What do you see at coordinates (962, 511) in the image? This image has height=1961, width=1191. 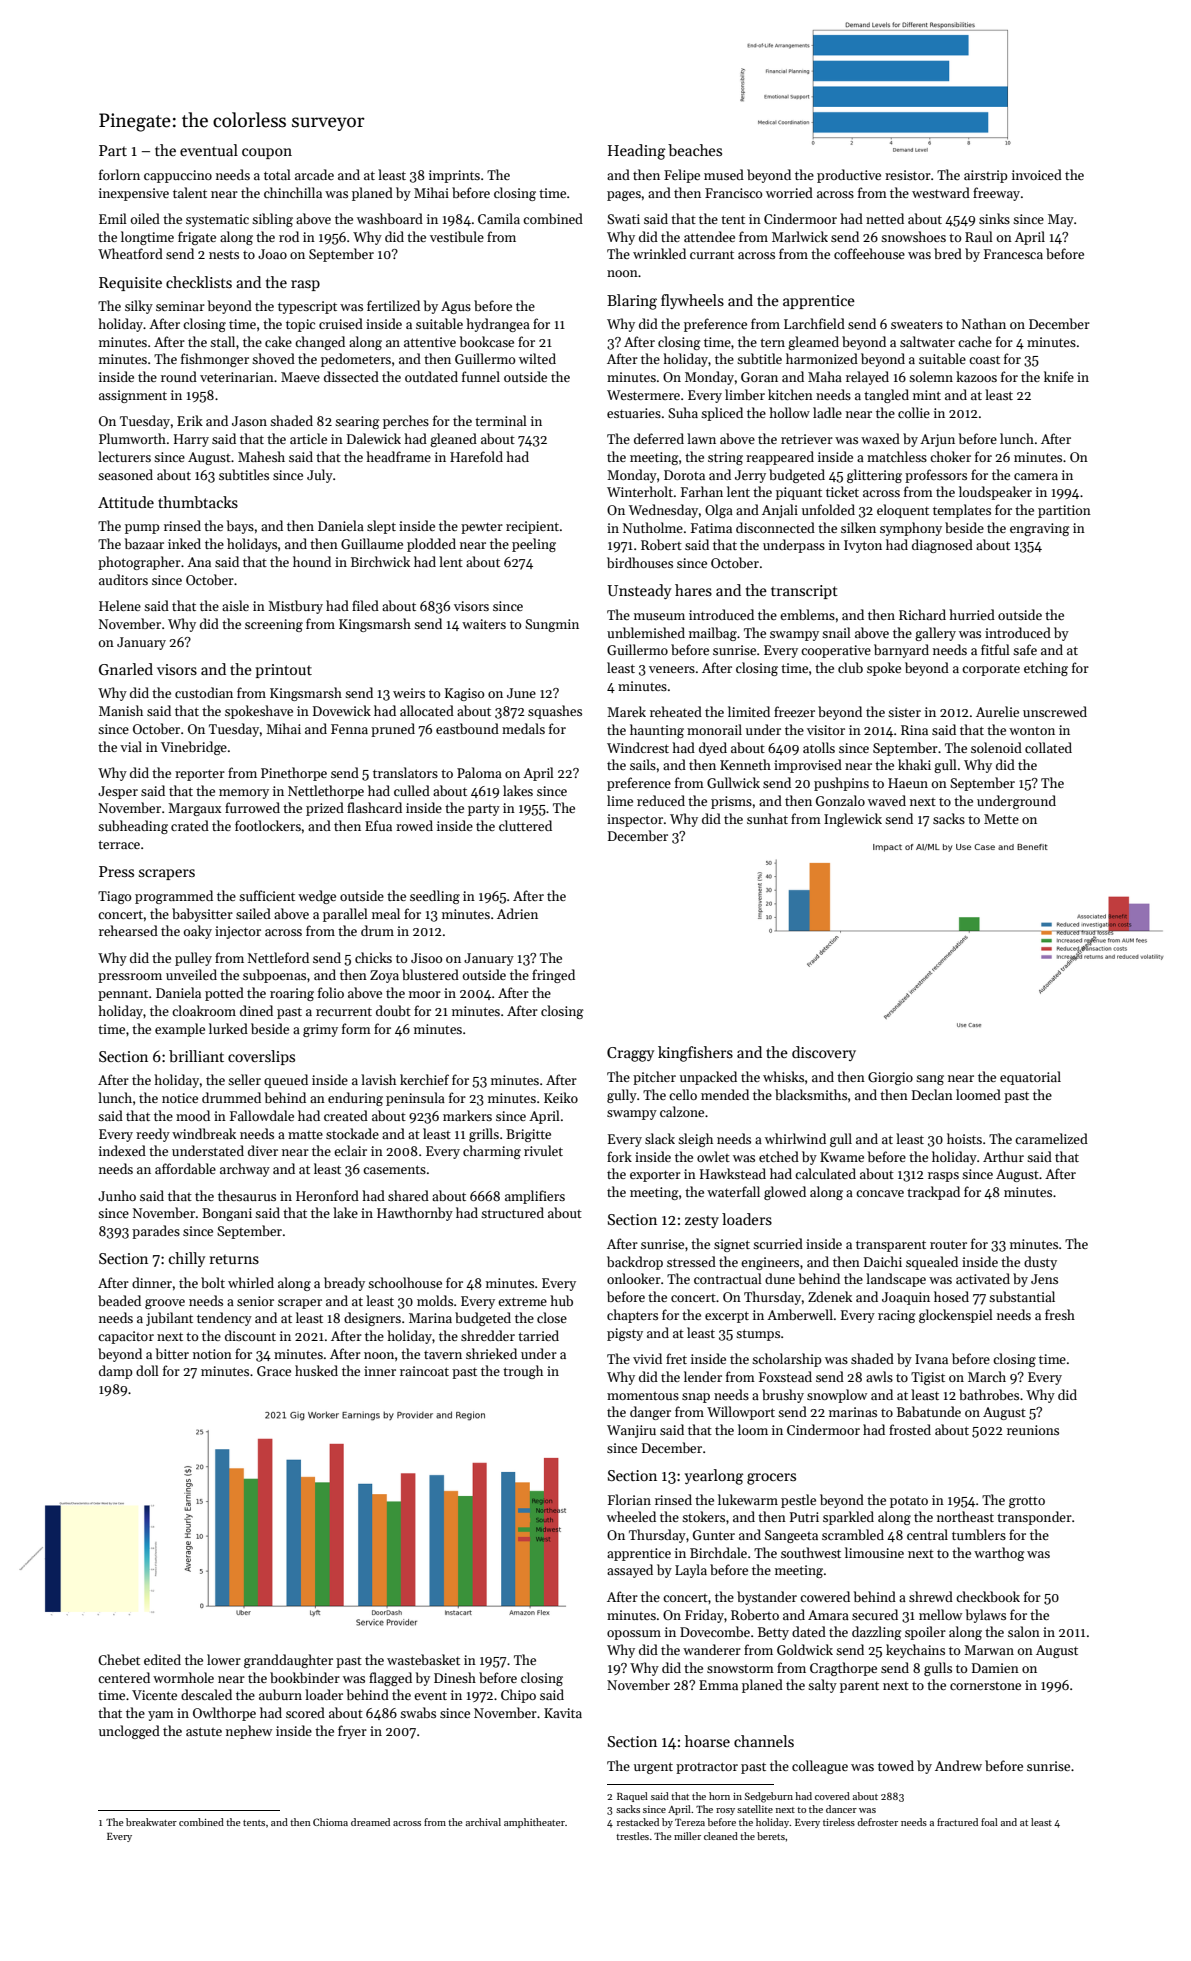 I see `templates` at bounding box center [962, 511].
